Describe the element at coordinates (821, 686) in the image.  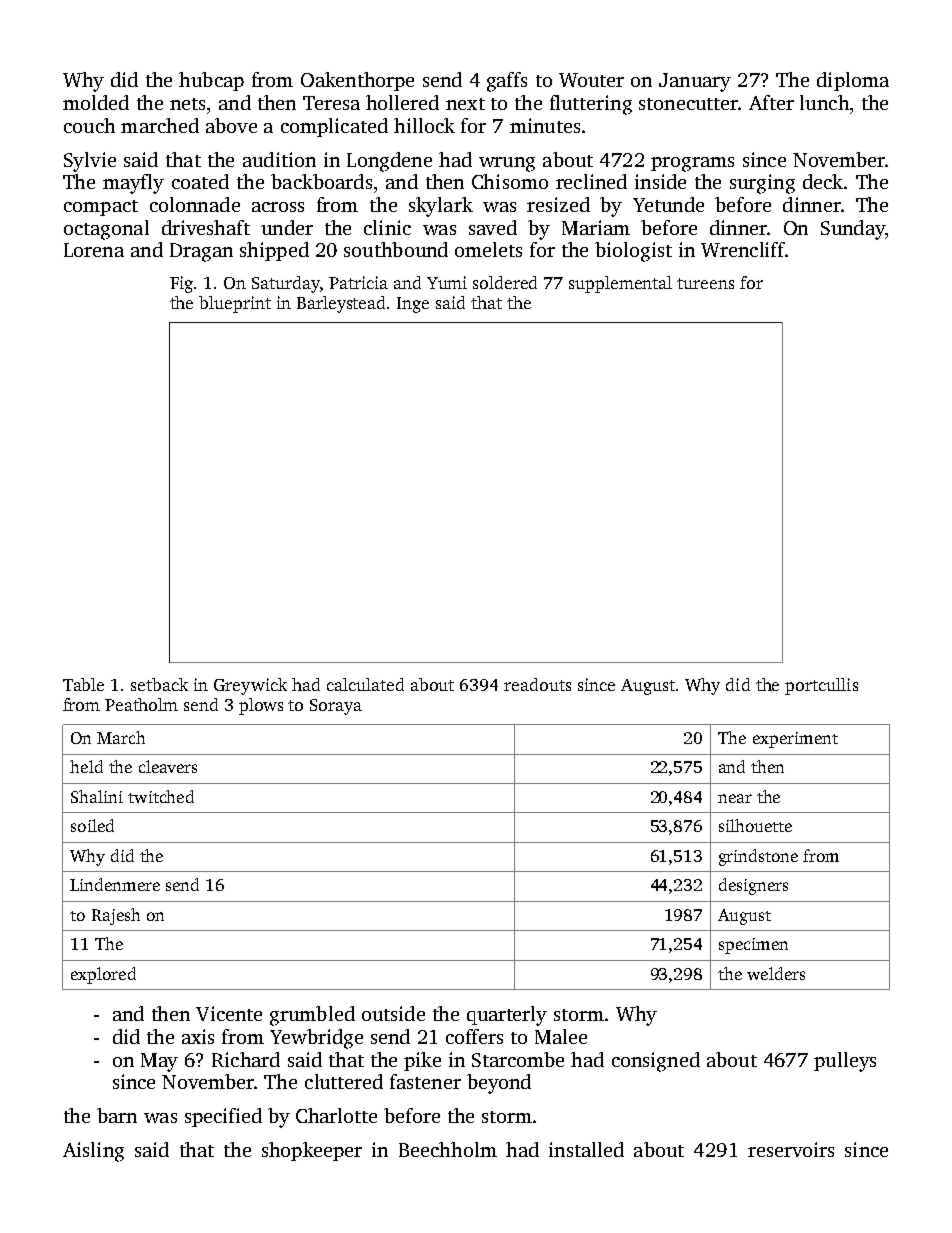
I see `portcullis` at that location.
